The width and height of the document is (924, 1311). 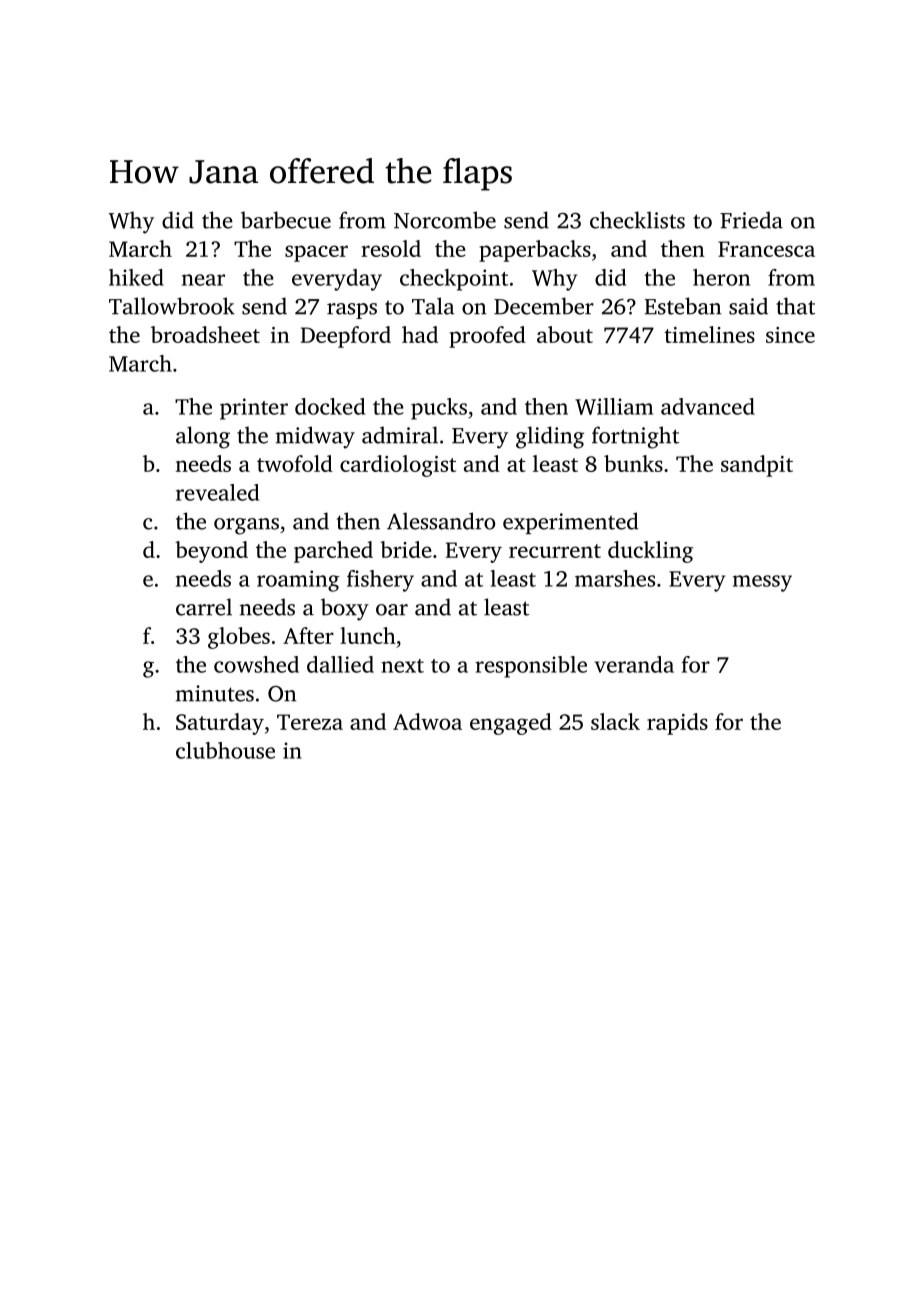 What do you see at coordinates (751, 220) in the document?
I see `Frieda` at bounding box center [751, 220].
